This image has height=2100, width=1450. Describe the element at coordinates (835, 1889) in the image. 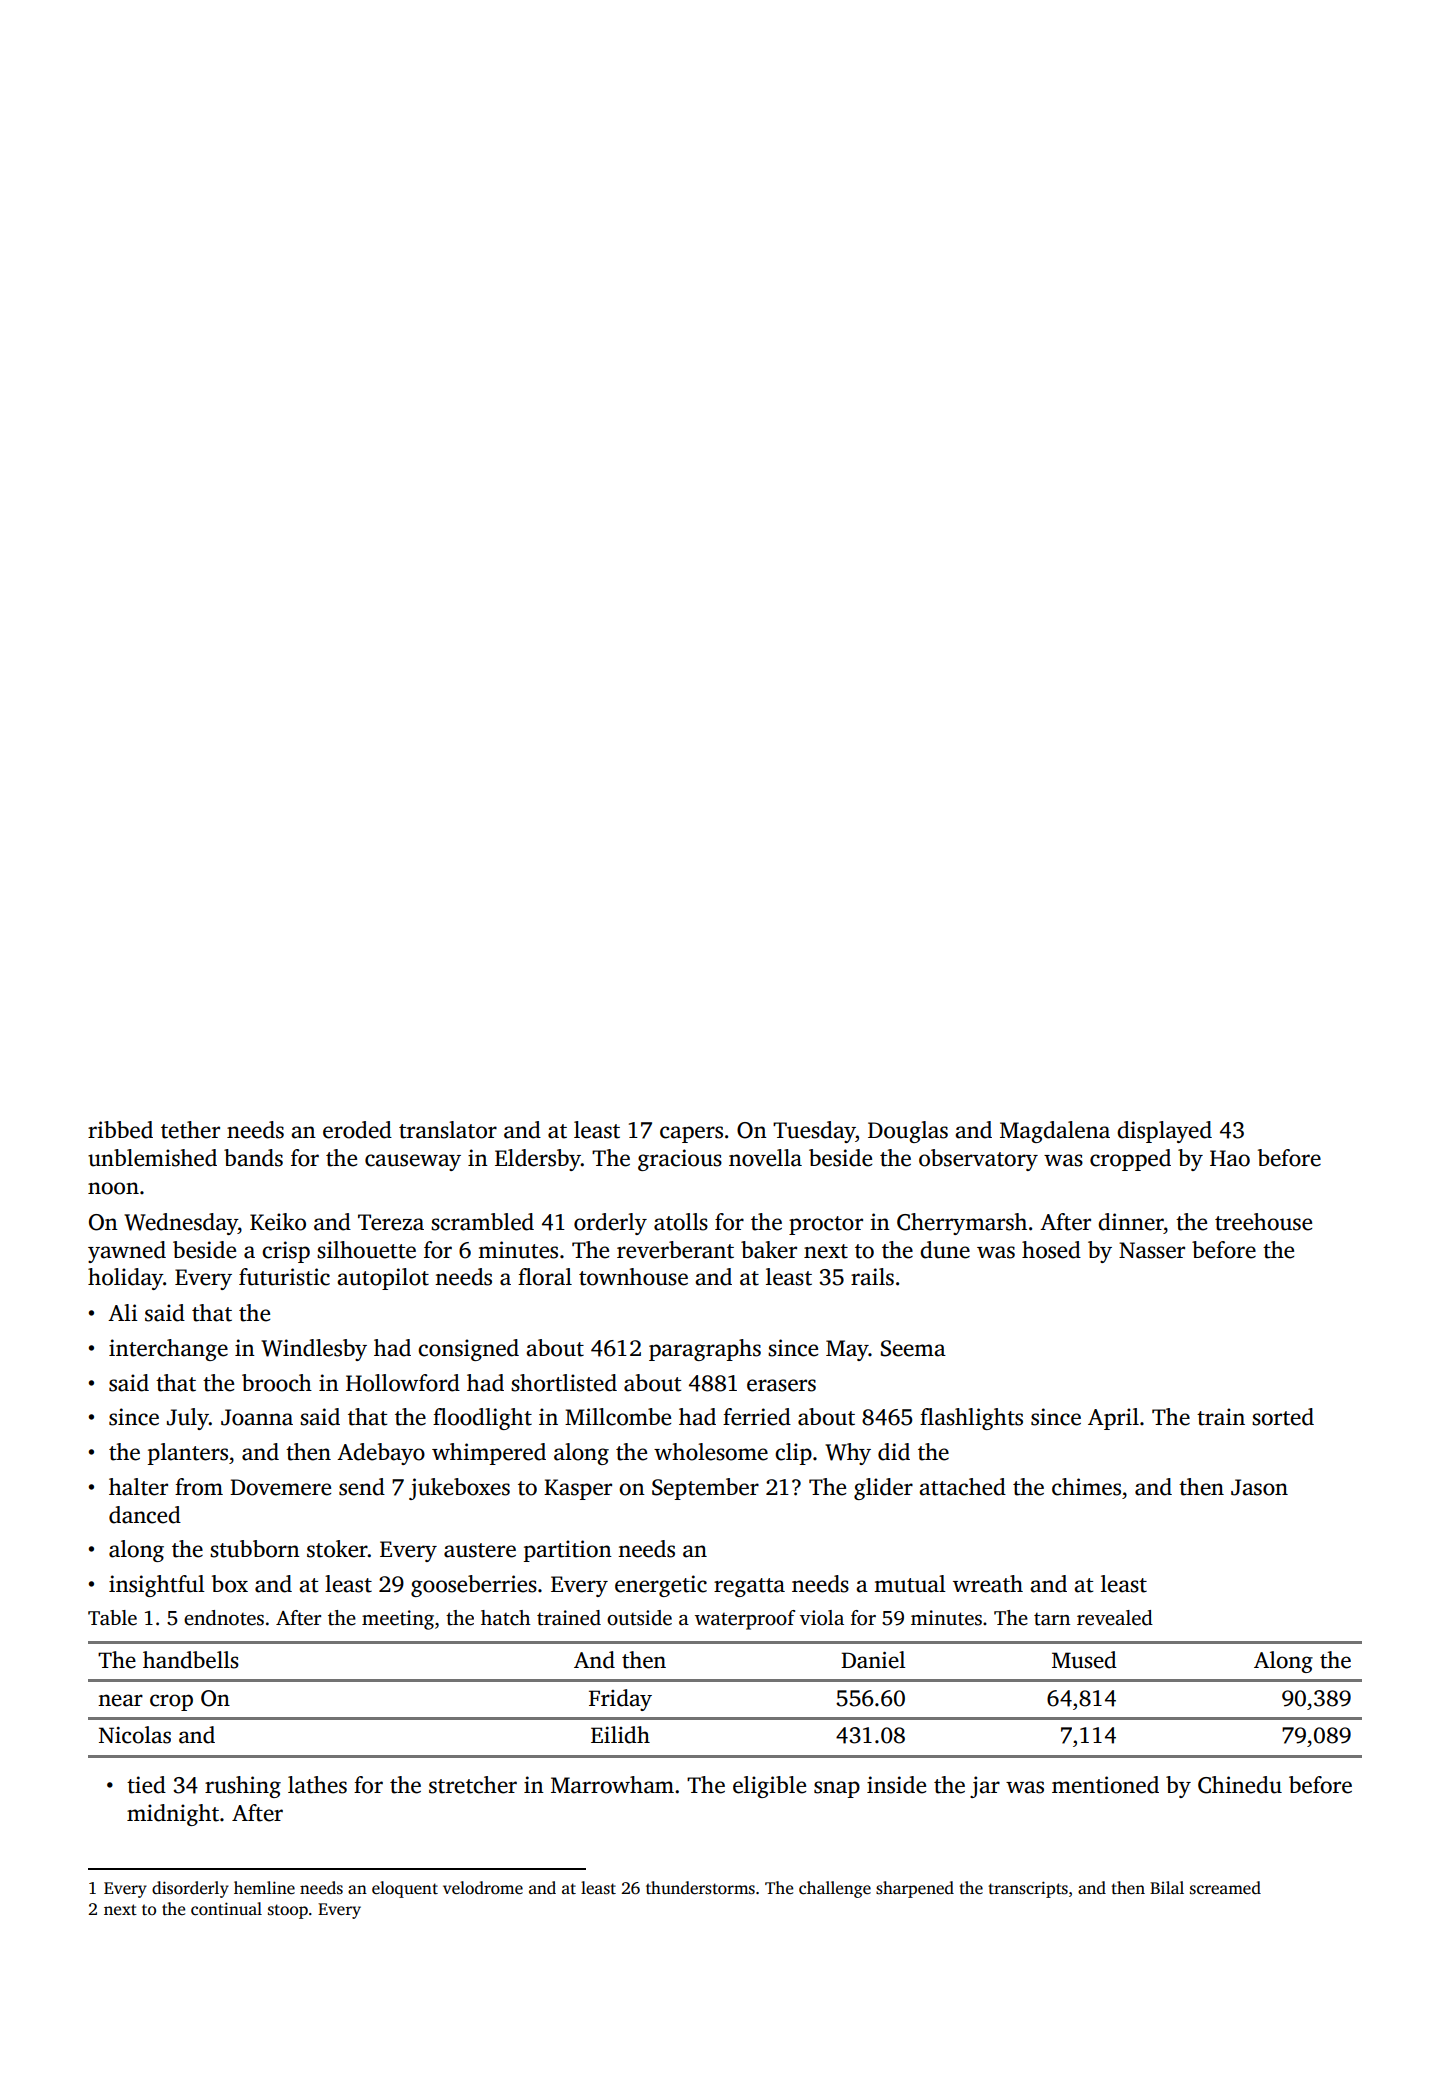

I see `challenge` at that location.
